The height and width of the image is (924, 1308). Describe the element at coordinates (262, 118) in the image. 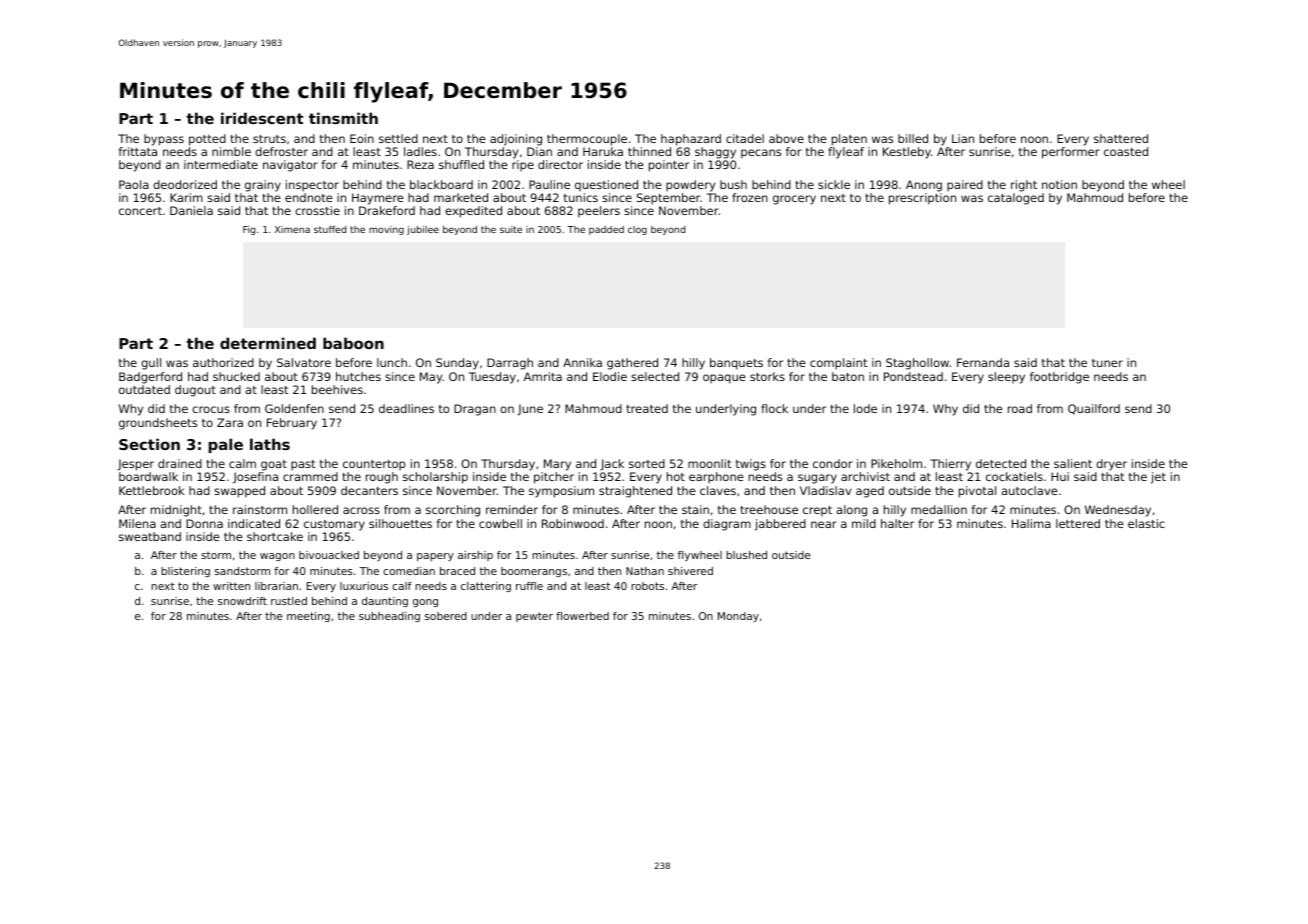

I see `iridescent` at that location.
